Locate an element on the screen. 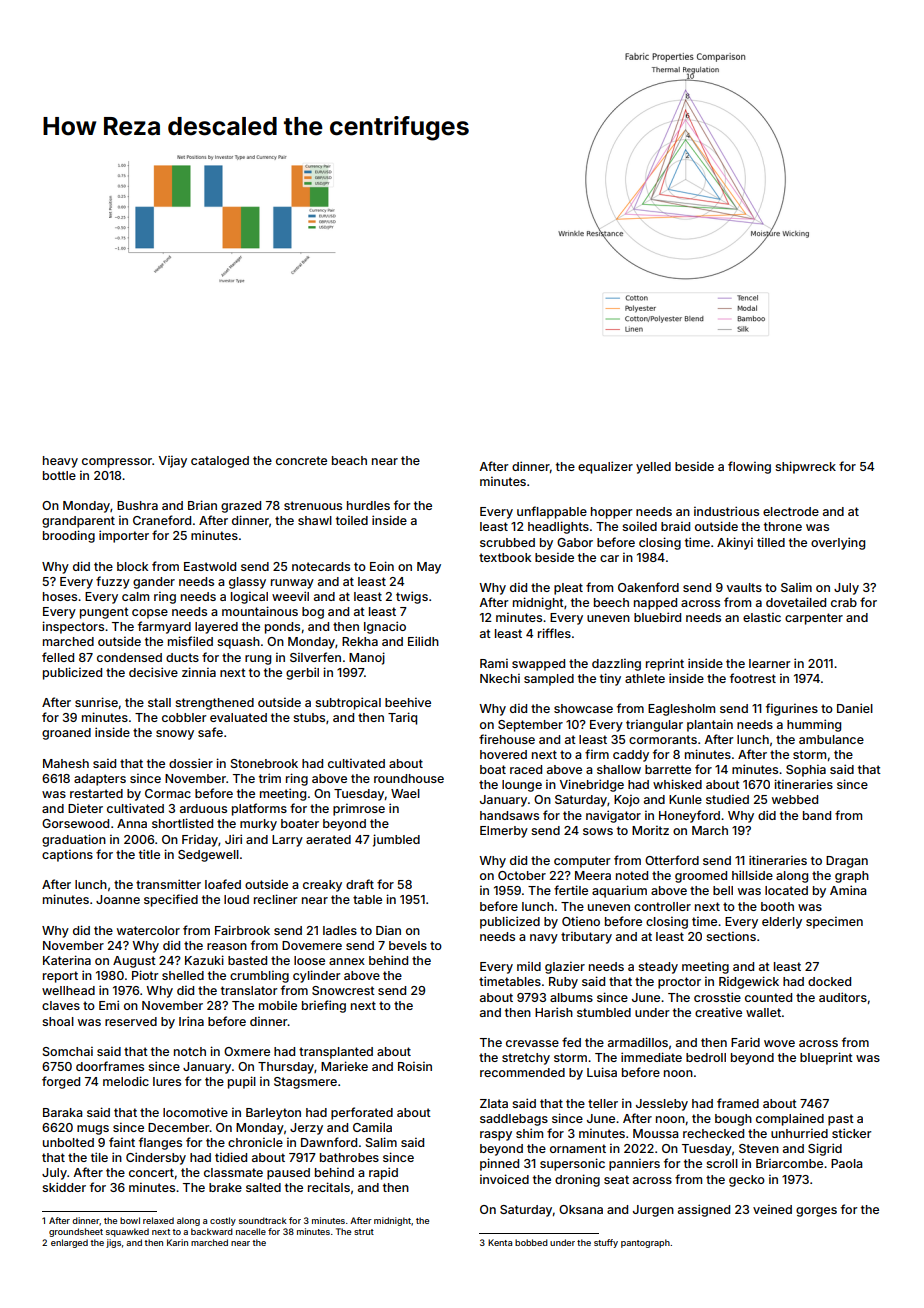 The image size is (924, 1308). grazed is located at coordinates (241, 507).
